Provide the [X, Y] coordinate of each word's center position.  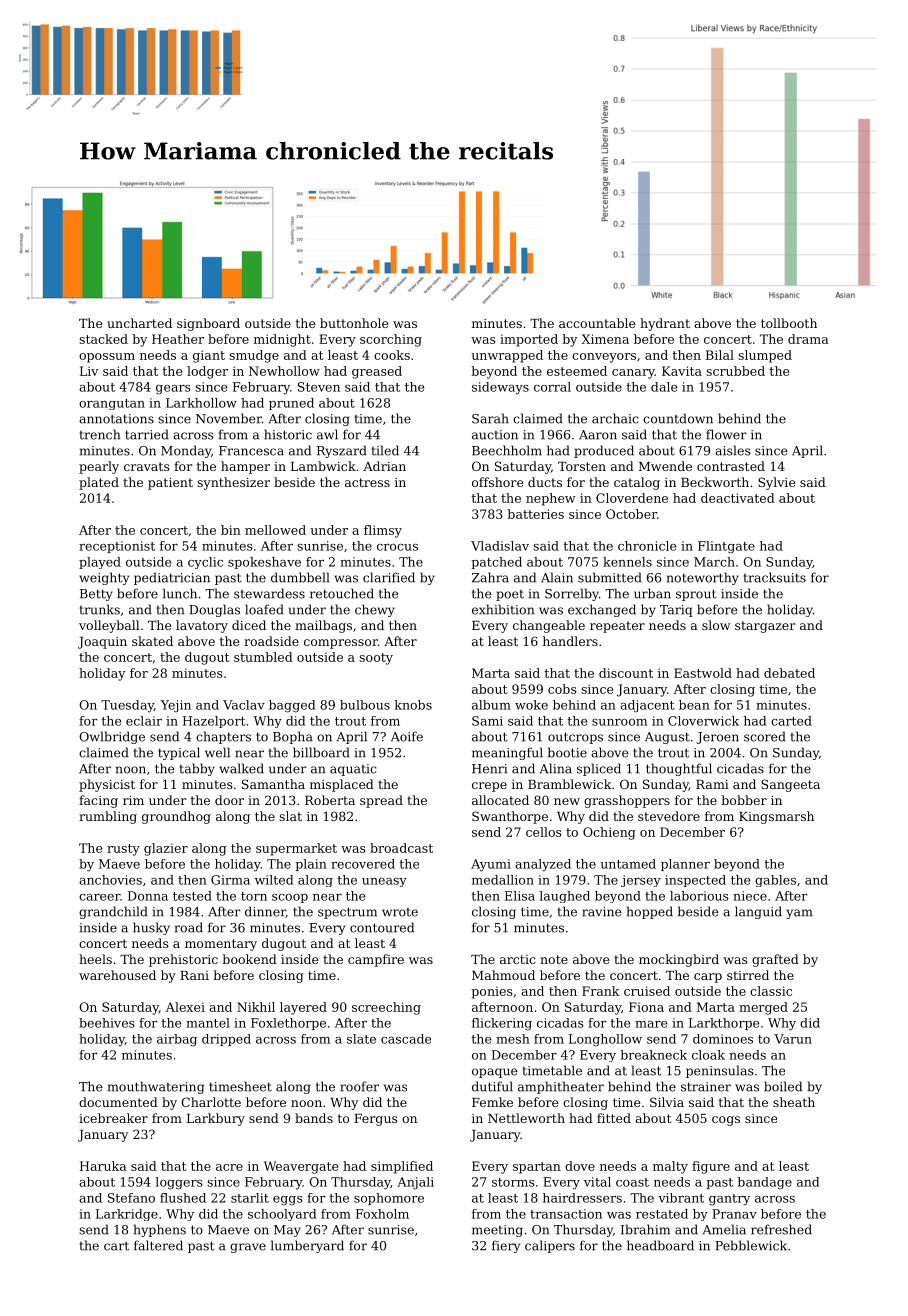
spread [381, 801]
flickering [502, 1024]
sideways [500, 388]
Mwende [665, 466]
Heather [178, 339]
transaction [566, 1214]
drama [808, 339]
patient [170, 484]
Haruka [103, 1166]
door [229, 800]
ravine [601, 912]
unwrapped [507, 356]
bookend [249, 959]
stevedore [669, 816]
